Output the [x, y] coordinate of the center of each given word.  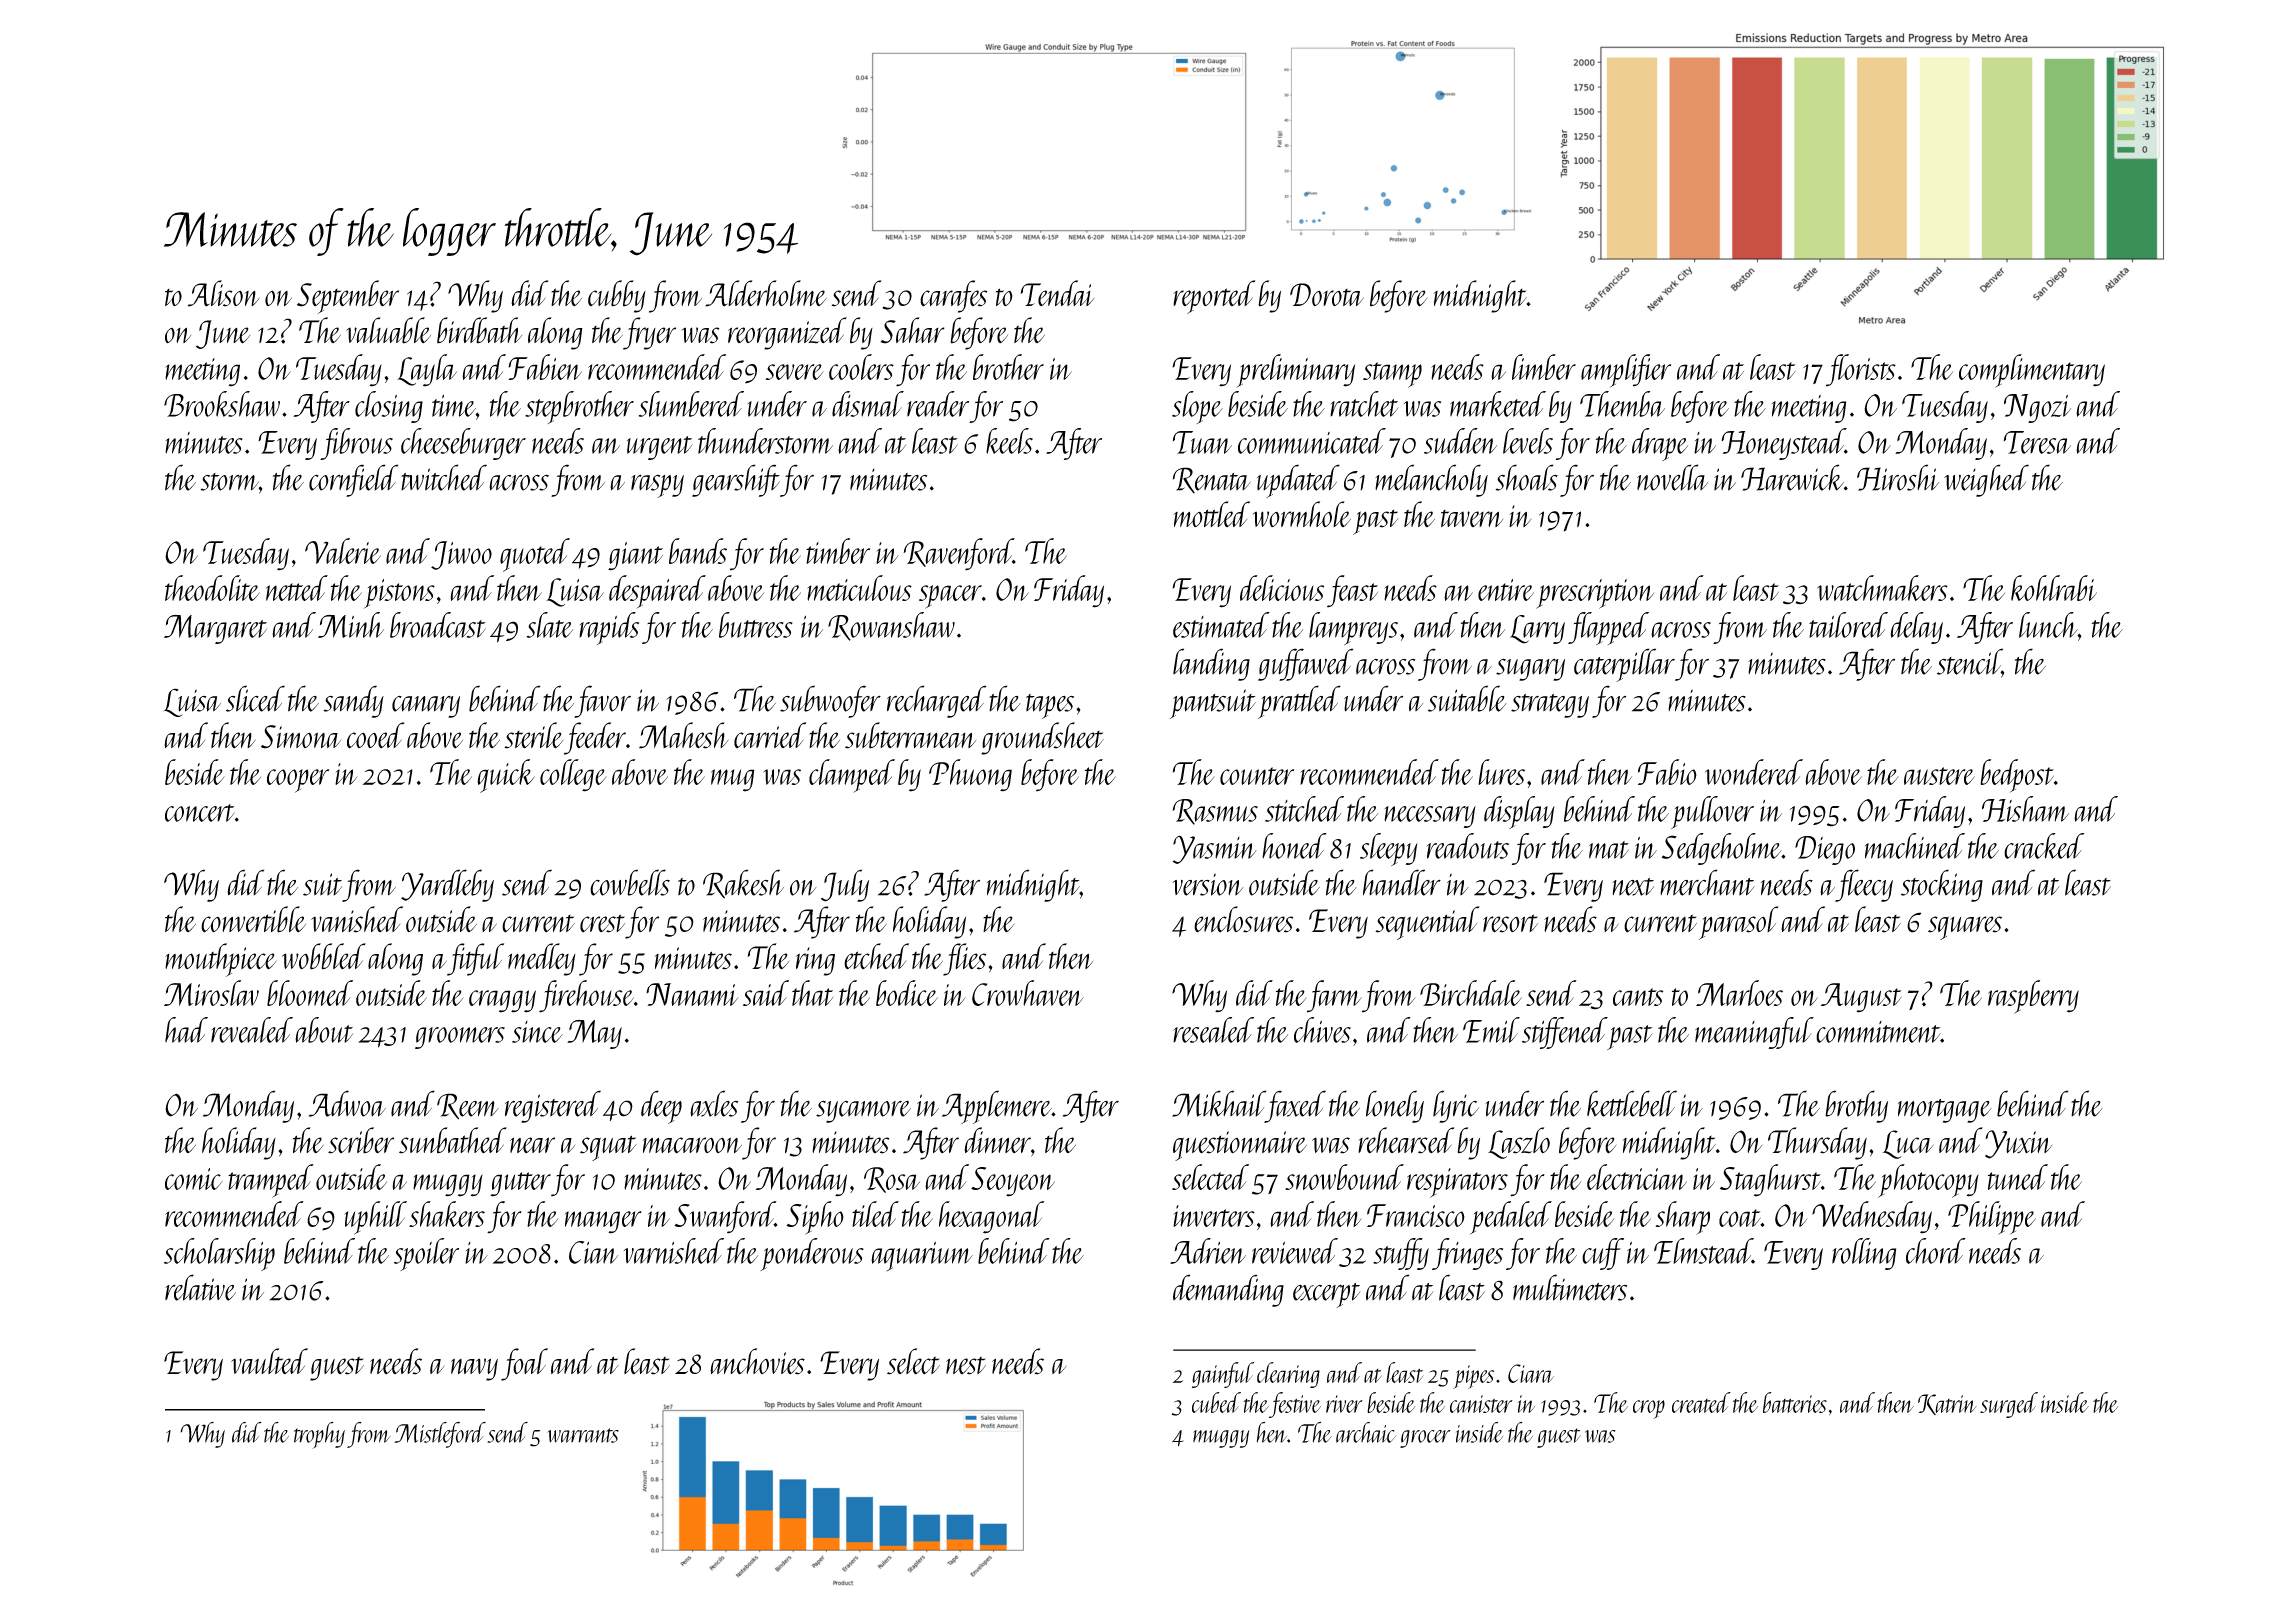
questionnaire [1240, 1146]
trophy [319, 1435]
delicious [1282, 588]
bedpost [2017, 776]
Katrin [1947, 1404]
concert [200, 813]
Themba [1622, 404]
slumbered [691, 404]
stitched [1304, 809]
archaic [1366, 1432]
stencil [1969, 662]
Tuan [1202, 442]
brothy [1856, 1106]
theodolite [212, 588]
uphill [375, 1218]
